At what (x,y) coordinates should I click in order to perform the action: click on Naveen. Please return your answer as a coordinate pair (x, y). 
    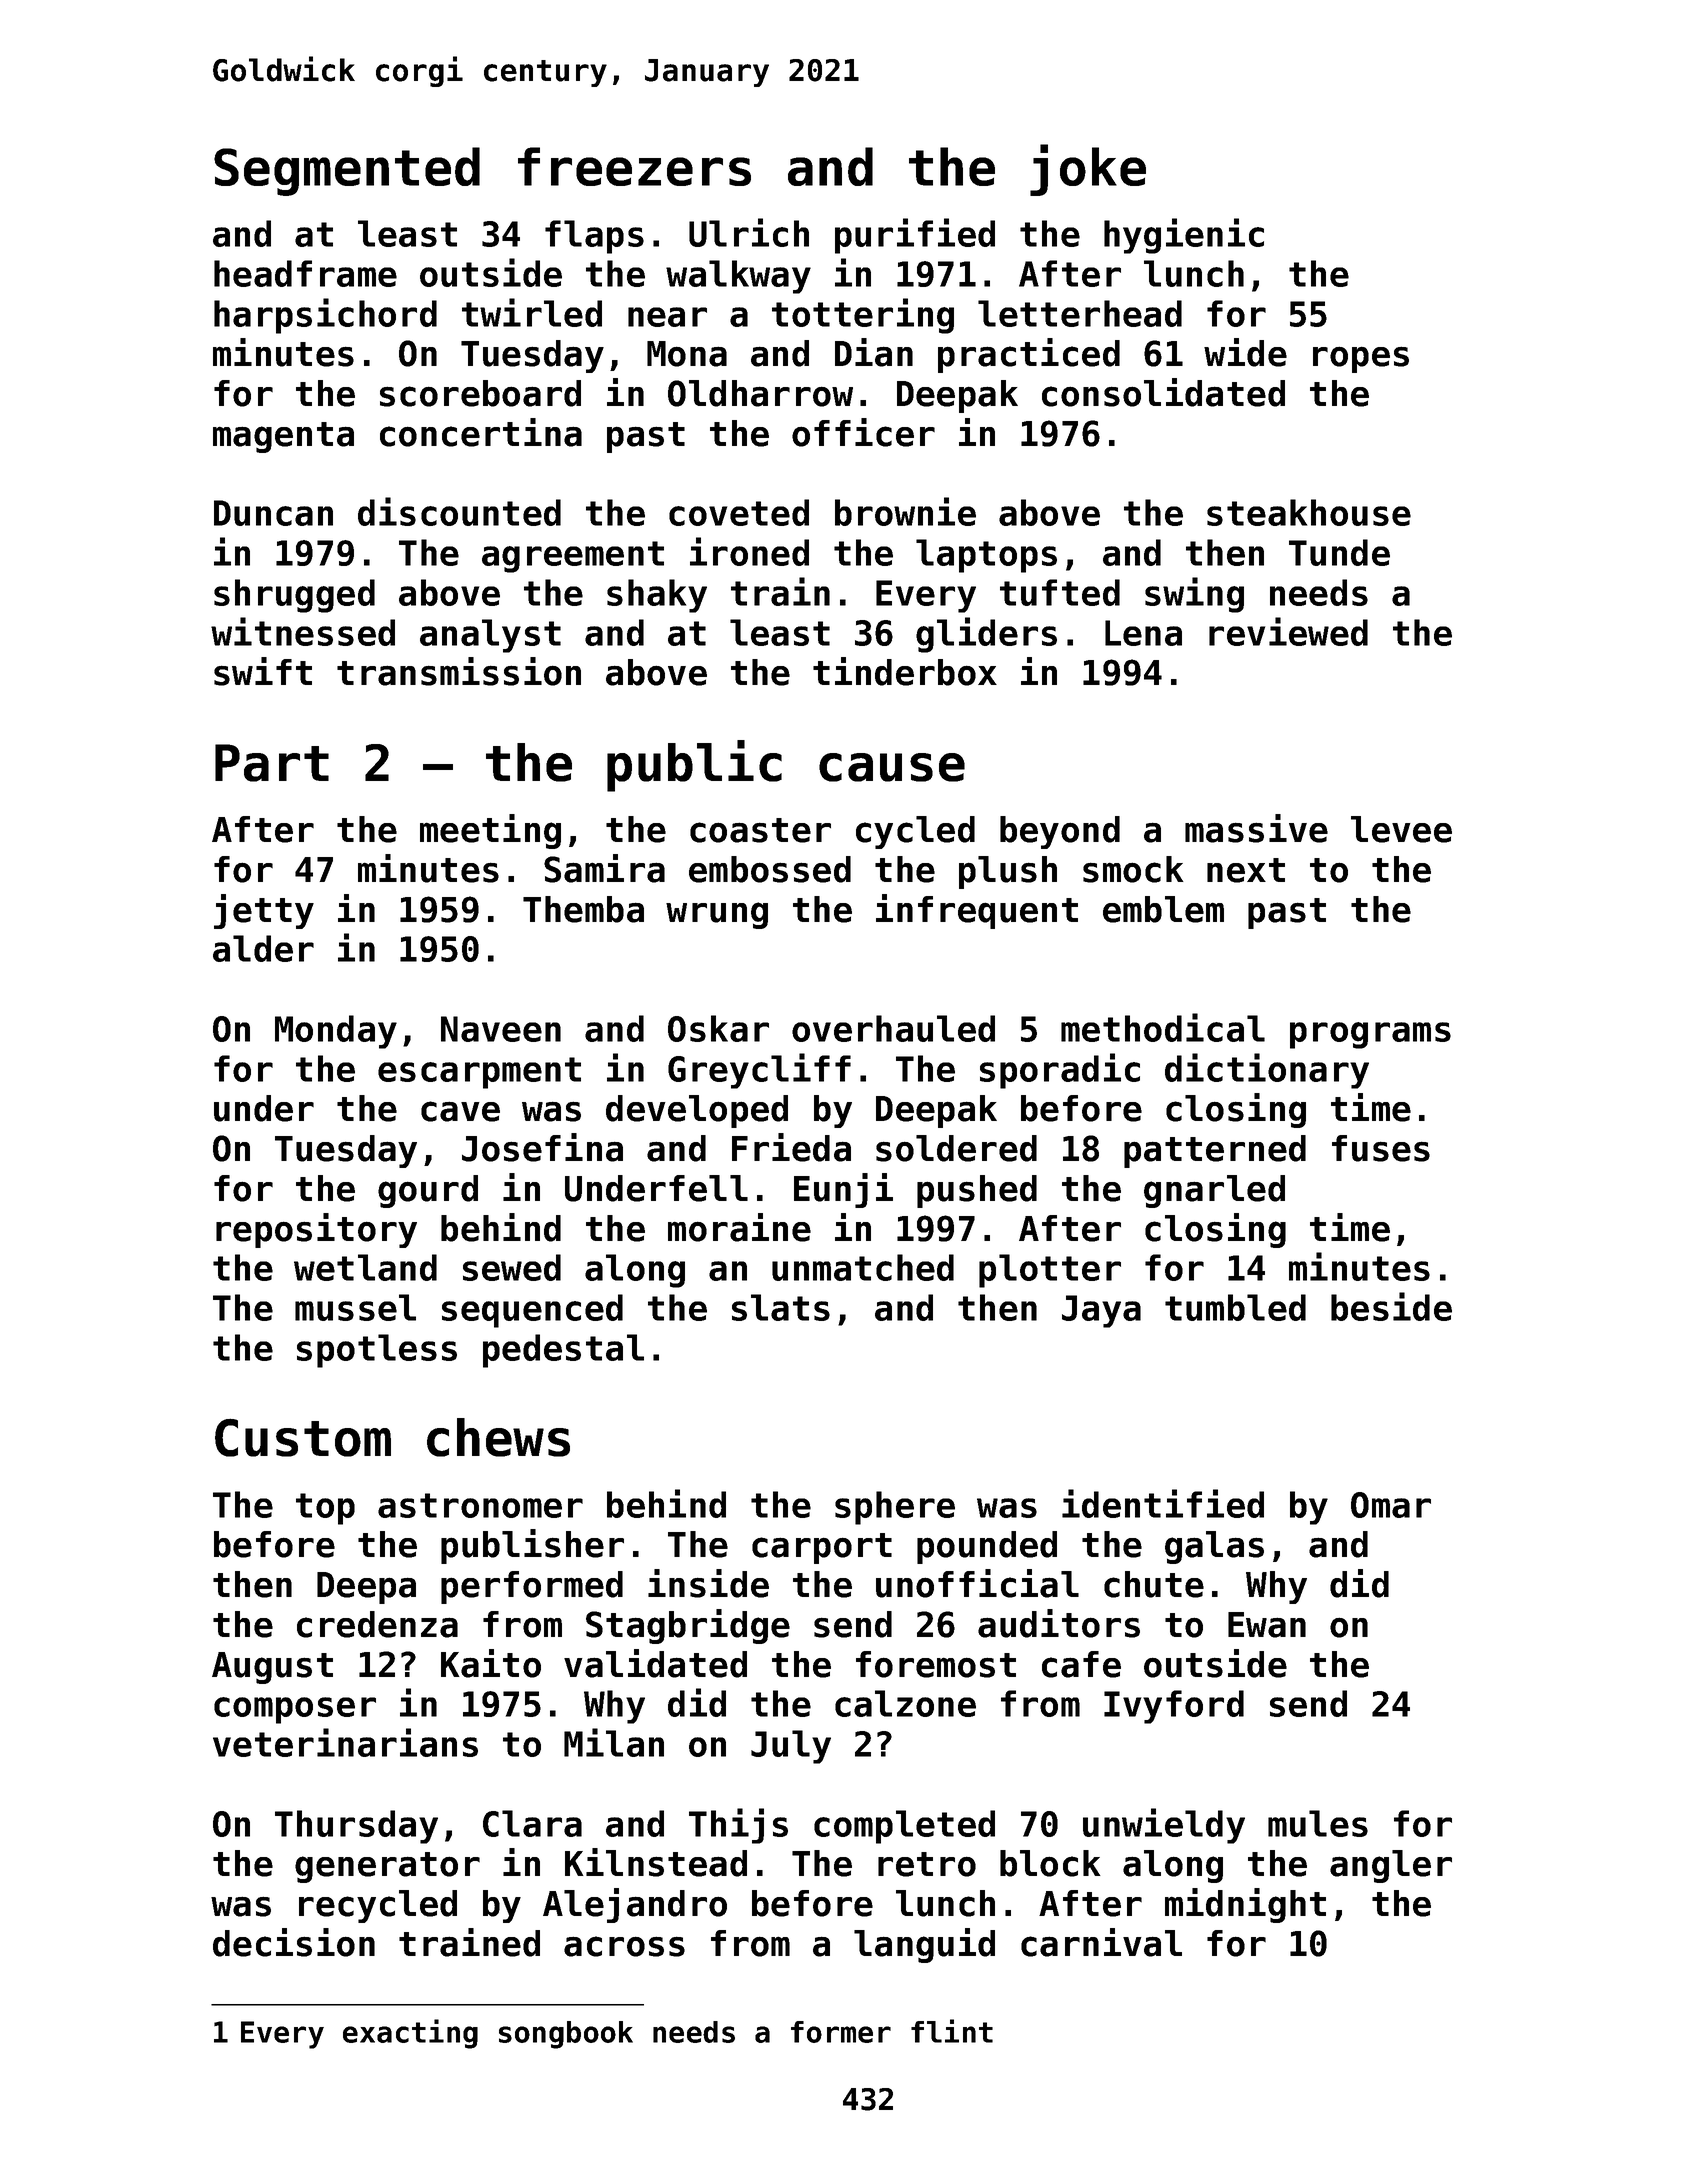
    Looking at the image, I should click on (501, 1029).
